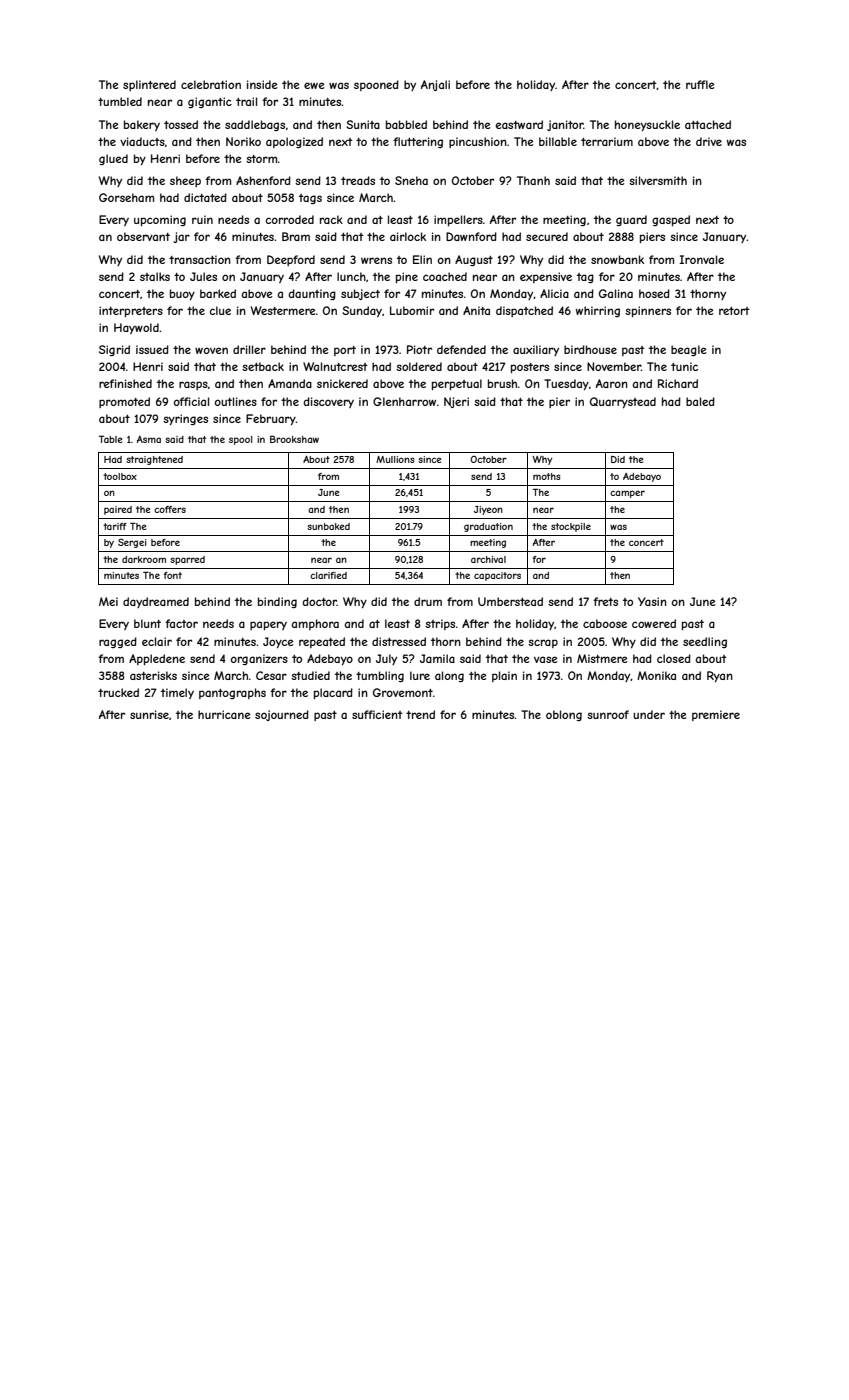  What do you see at coordinates (602, 658) in the screenshot?
I see `Mistmere` at bounding box center [602, 658].
